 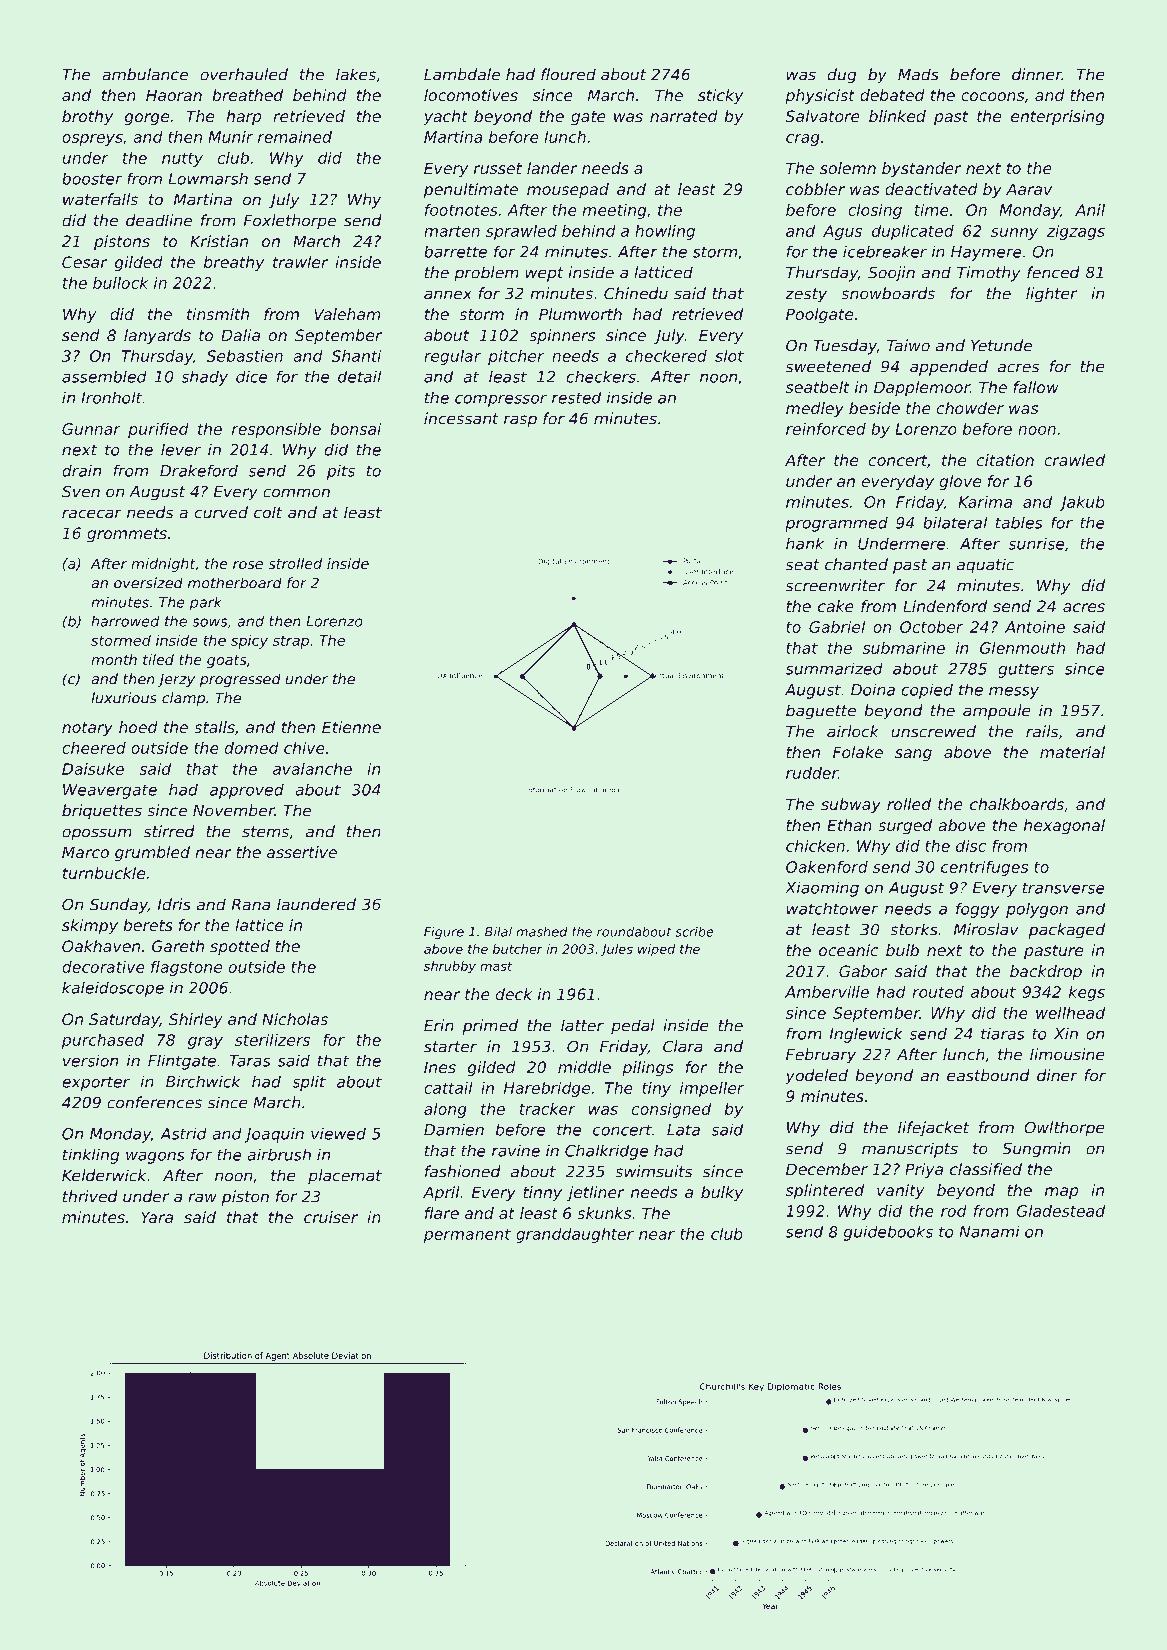 What do you see at coordinates (1037, 74) in the screenshot?
I see `dinner` at bounding box center [1037, 74].
